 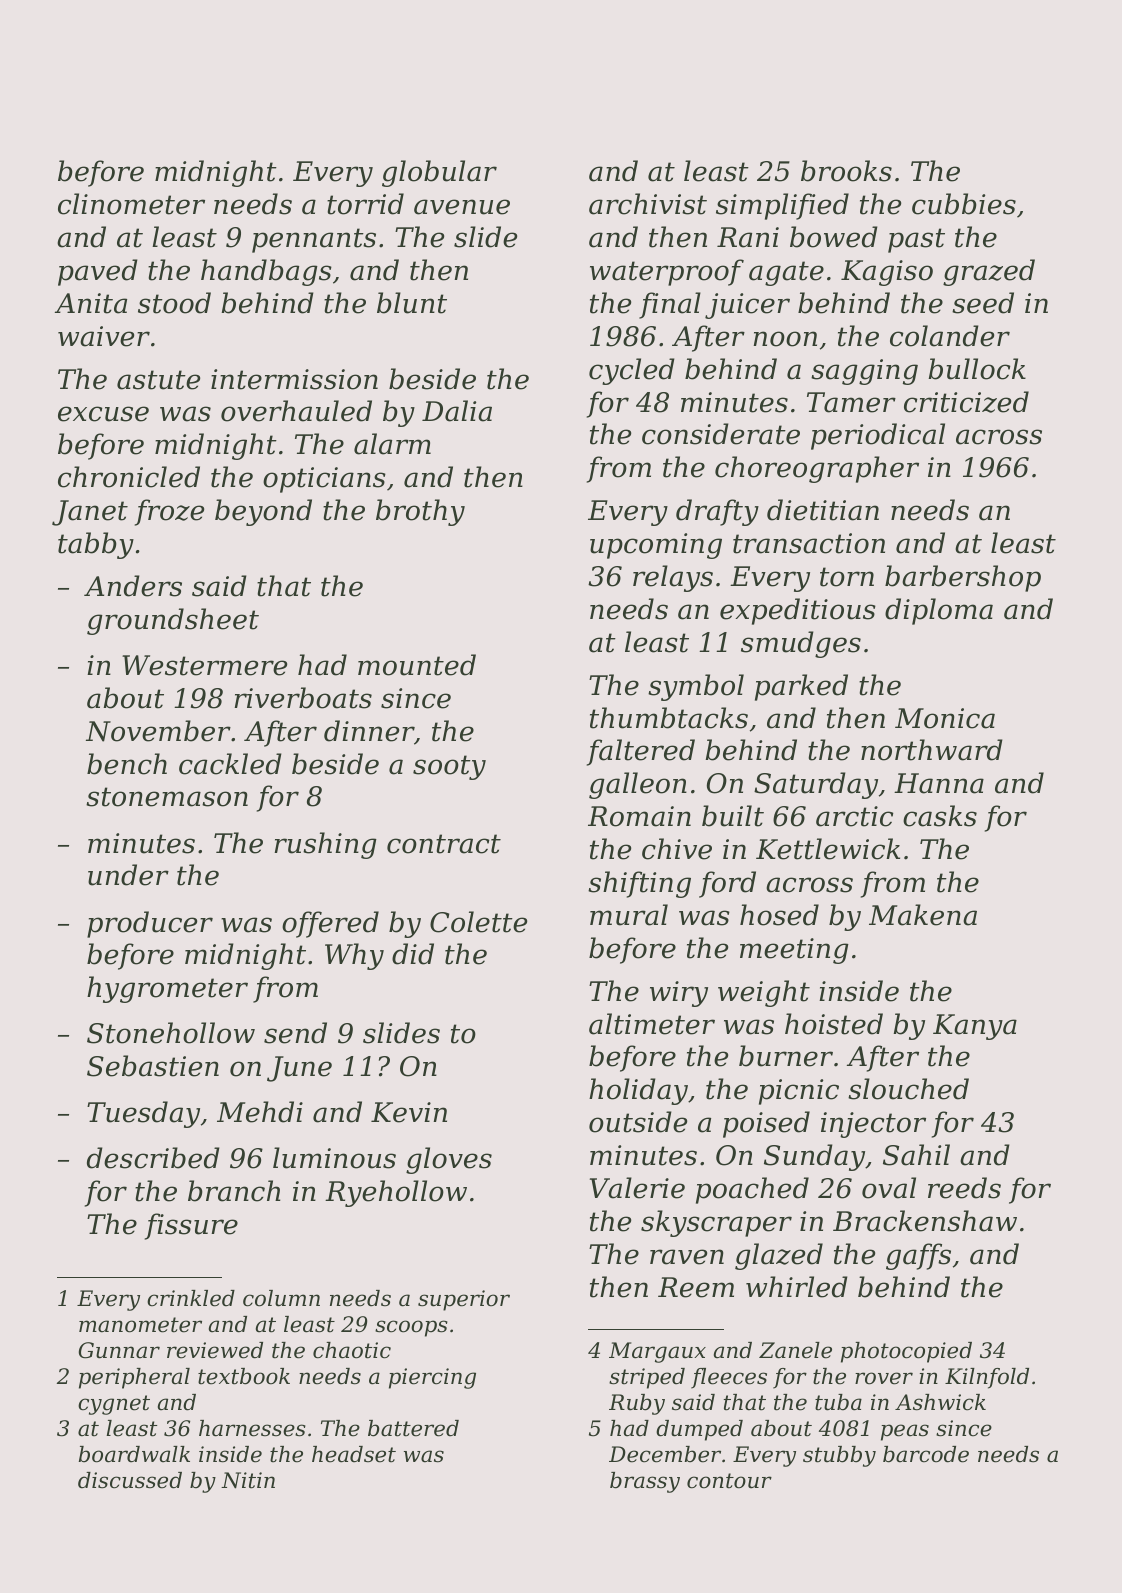 What do you see at coordinates (204, 665) in the page?
I see `Westermere` at bounding box center [204, 665].
